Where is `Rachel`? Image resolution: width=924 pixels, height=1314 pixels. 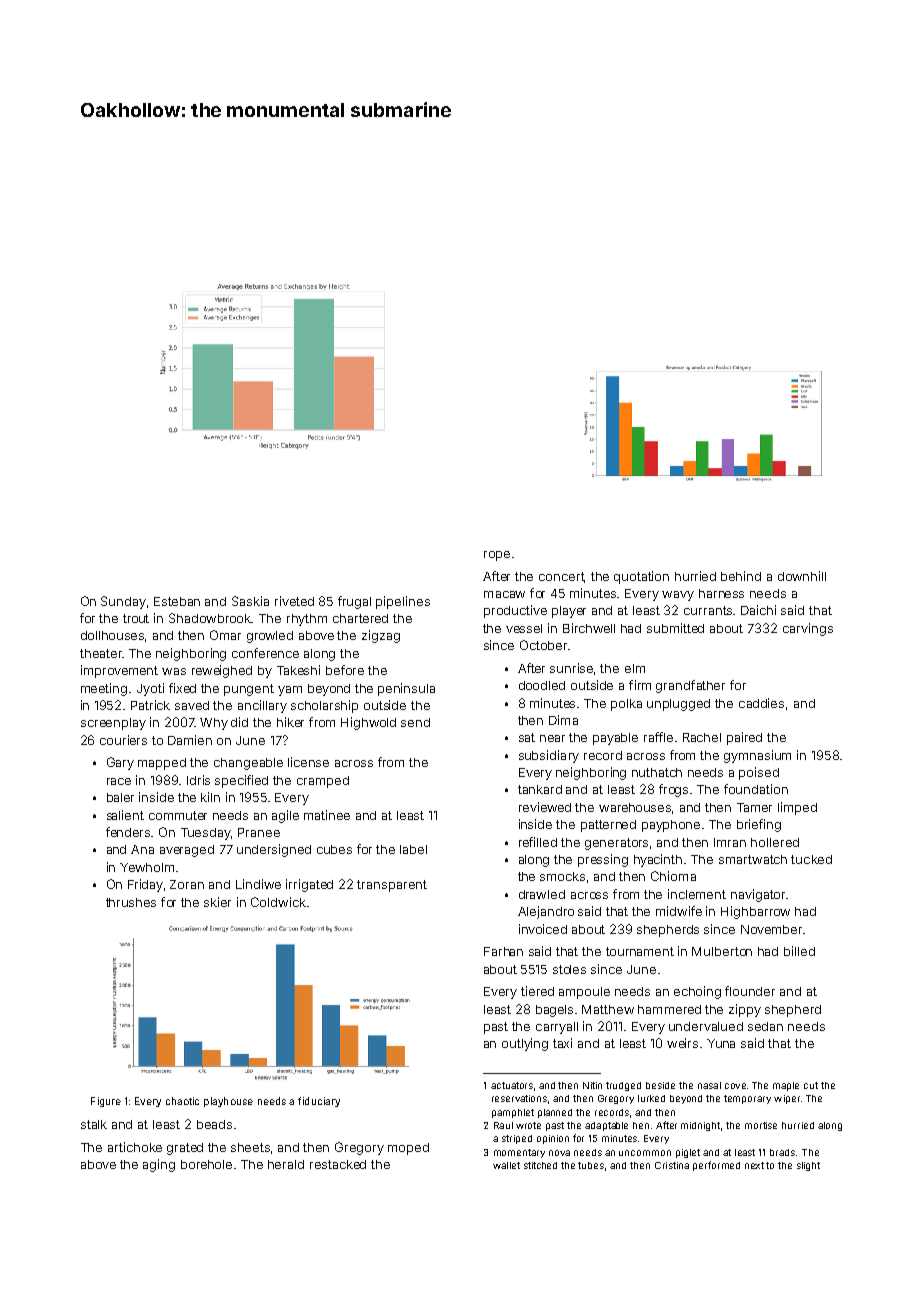
Rachel is located at coordinates (702, 737).
